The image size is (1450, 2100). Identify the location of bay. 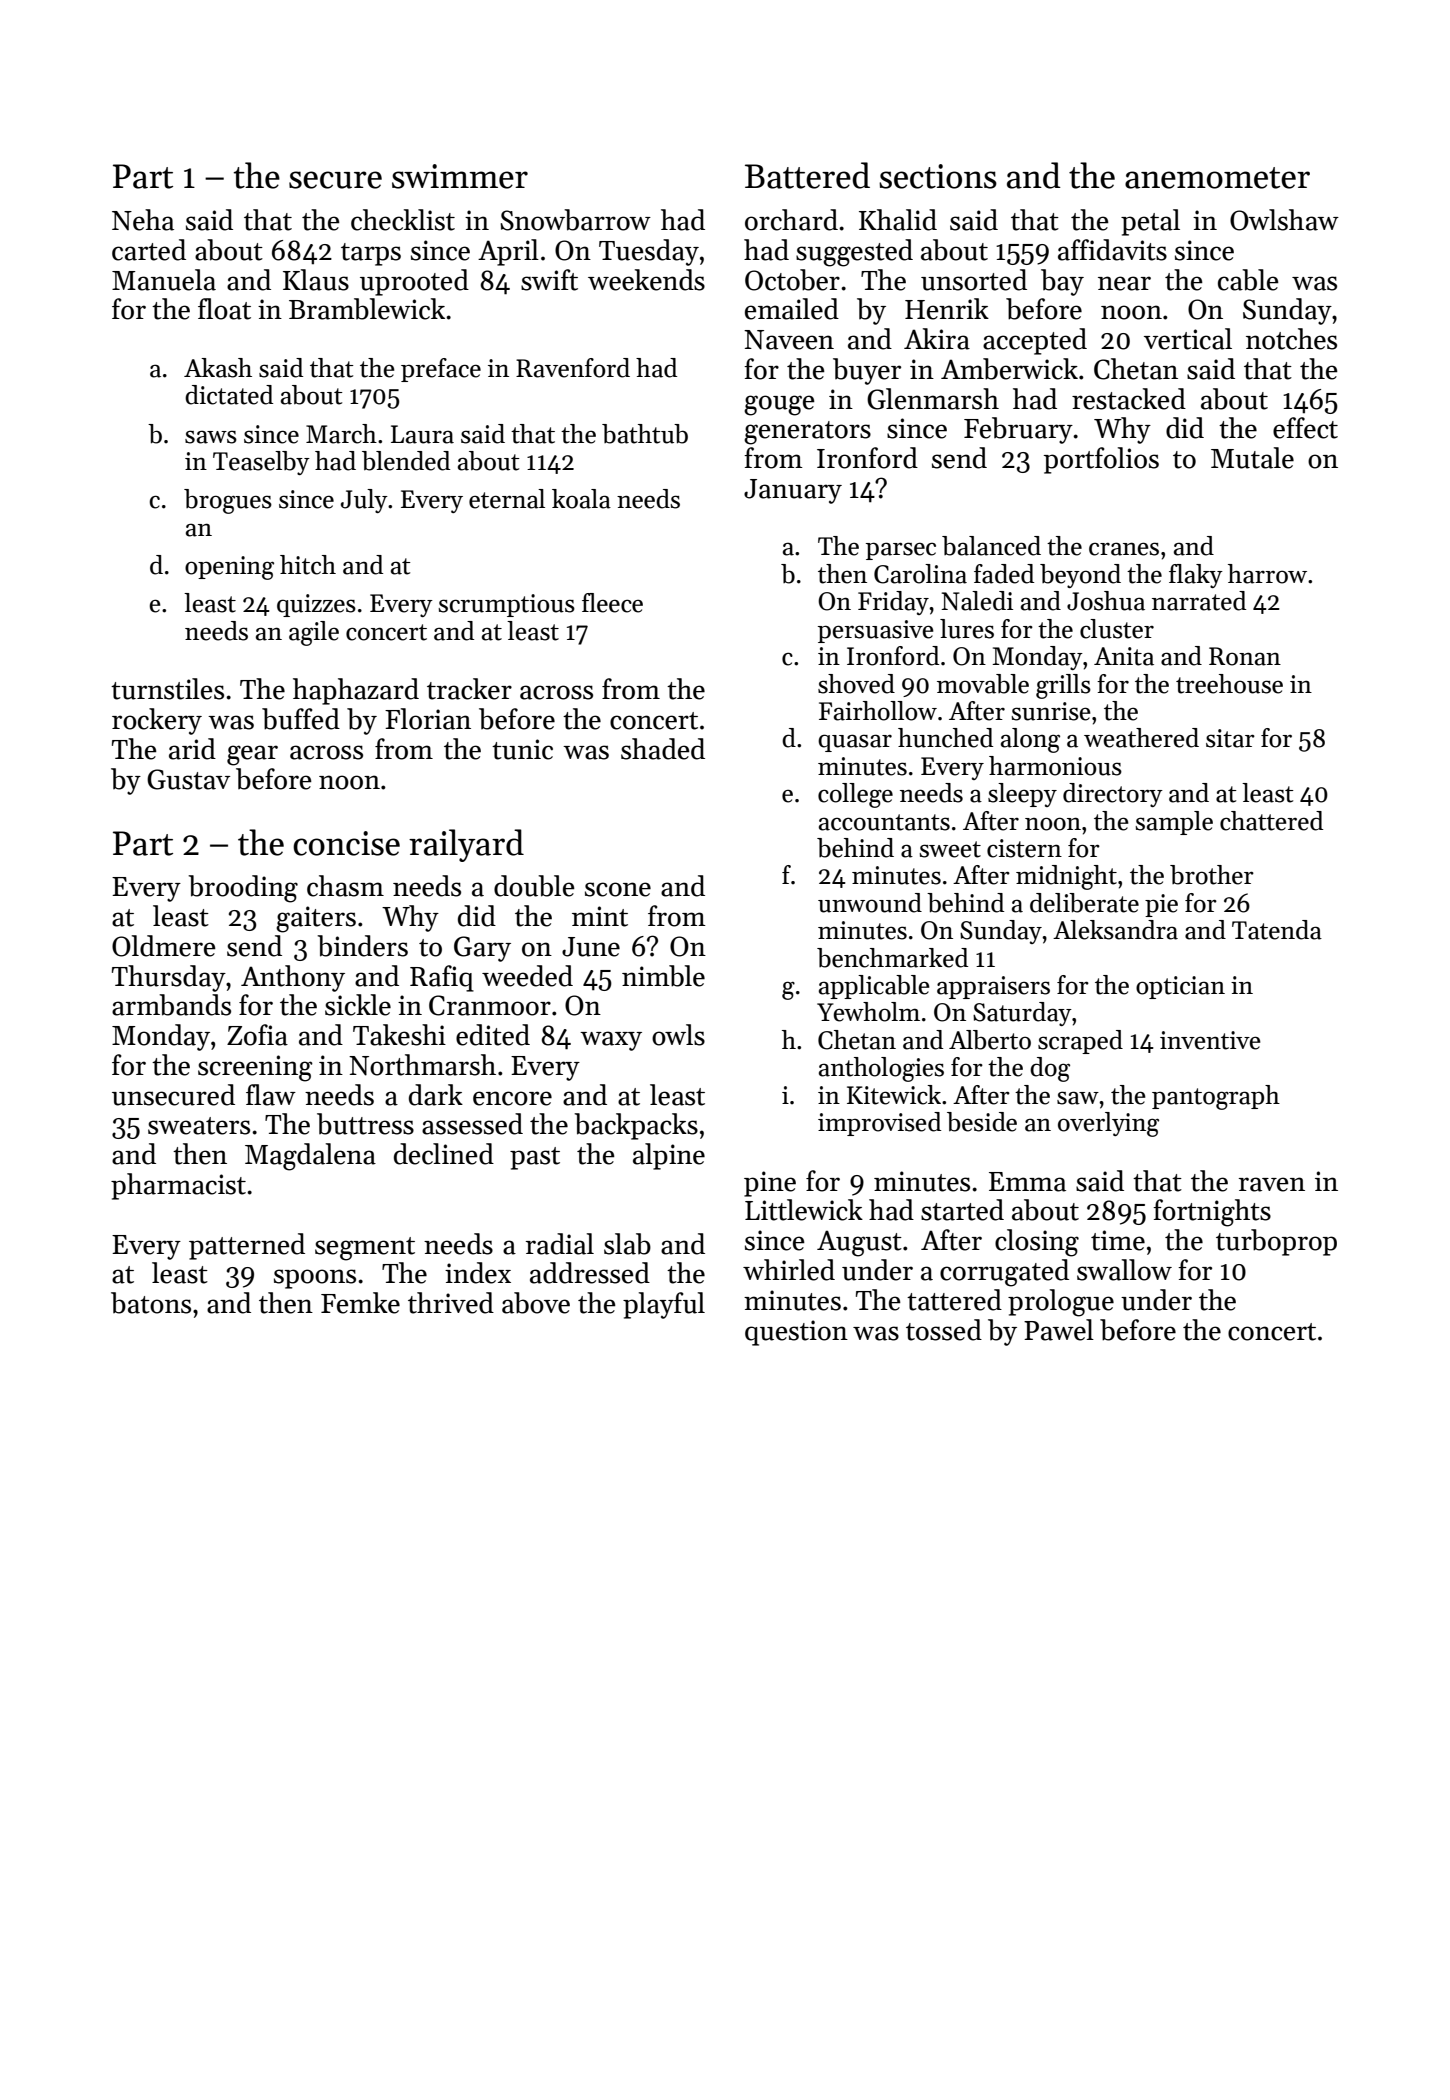
(1062, 282).
